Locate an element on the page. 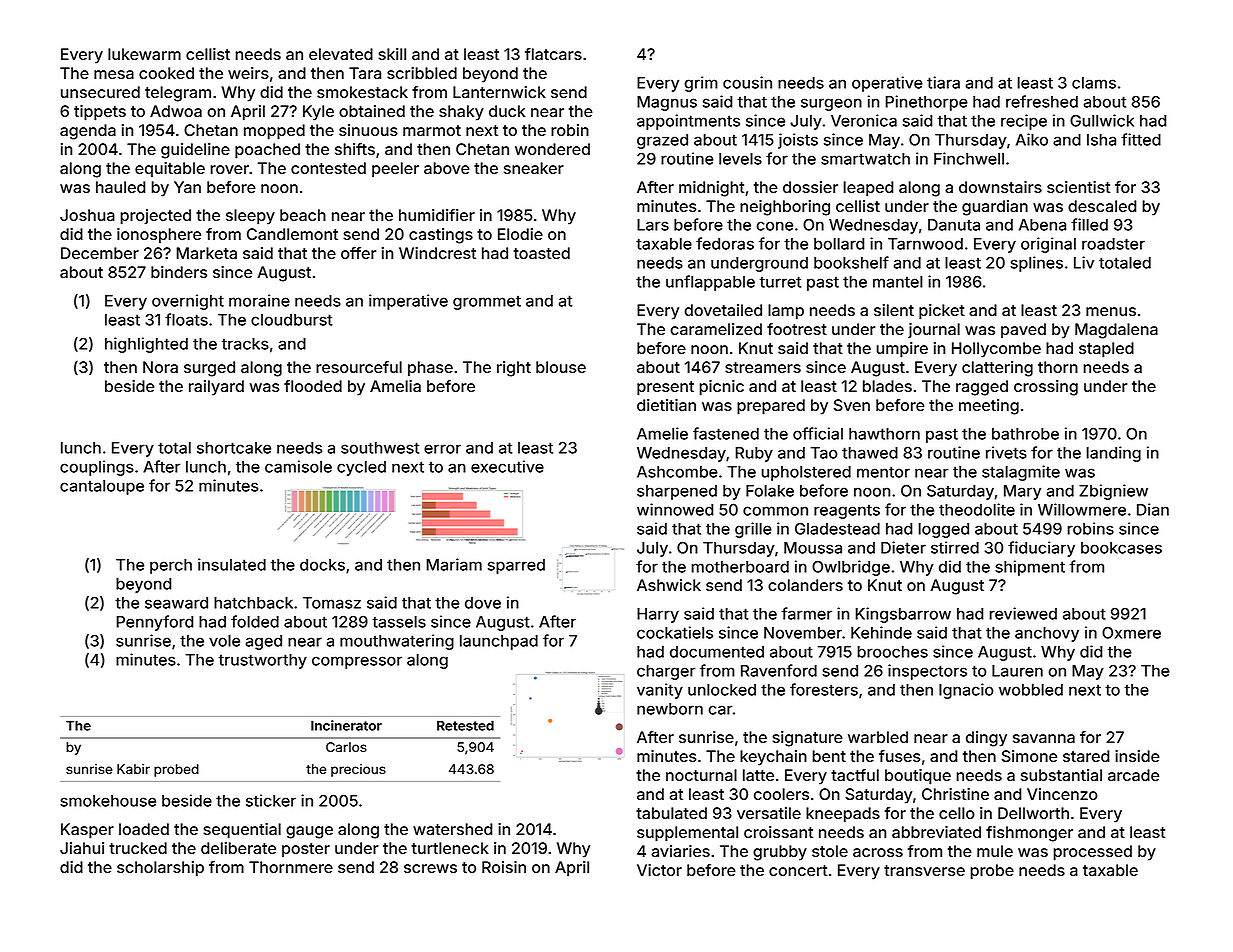  clams is located at coordinates (1094, 83).
